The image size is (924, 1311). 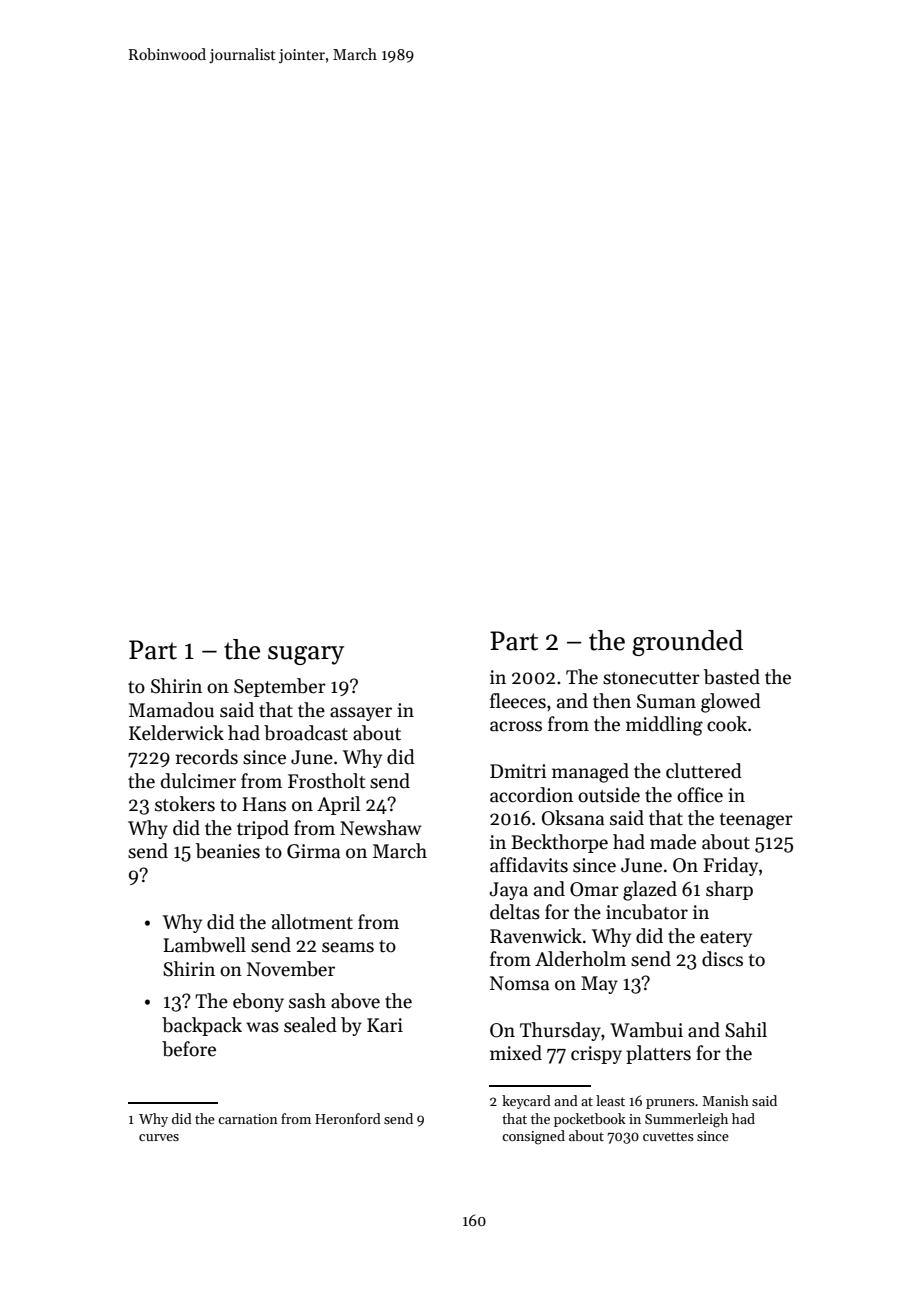 What do you see at coordinates (599, 985) in the screenshot?
I see `May` at bounding box center [599, 985].
